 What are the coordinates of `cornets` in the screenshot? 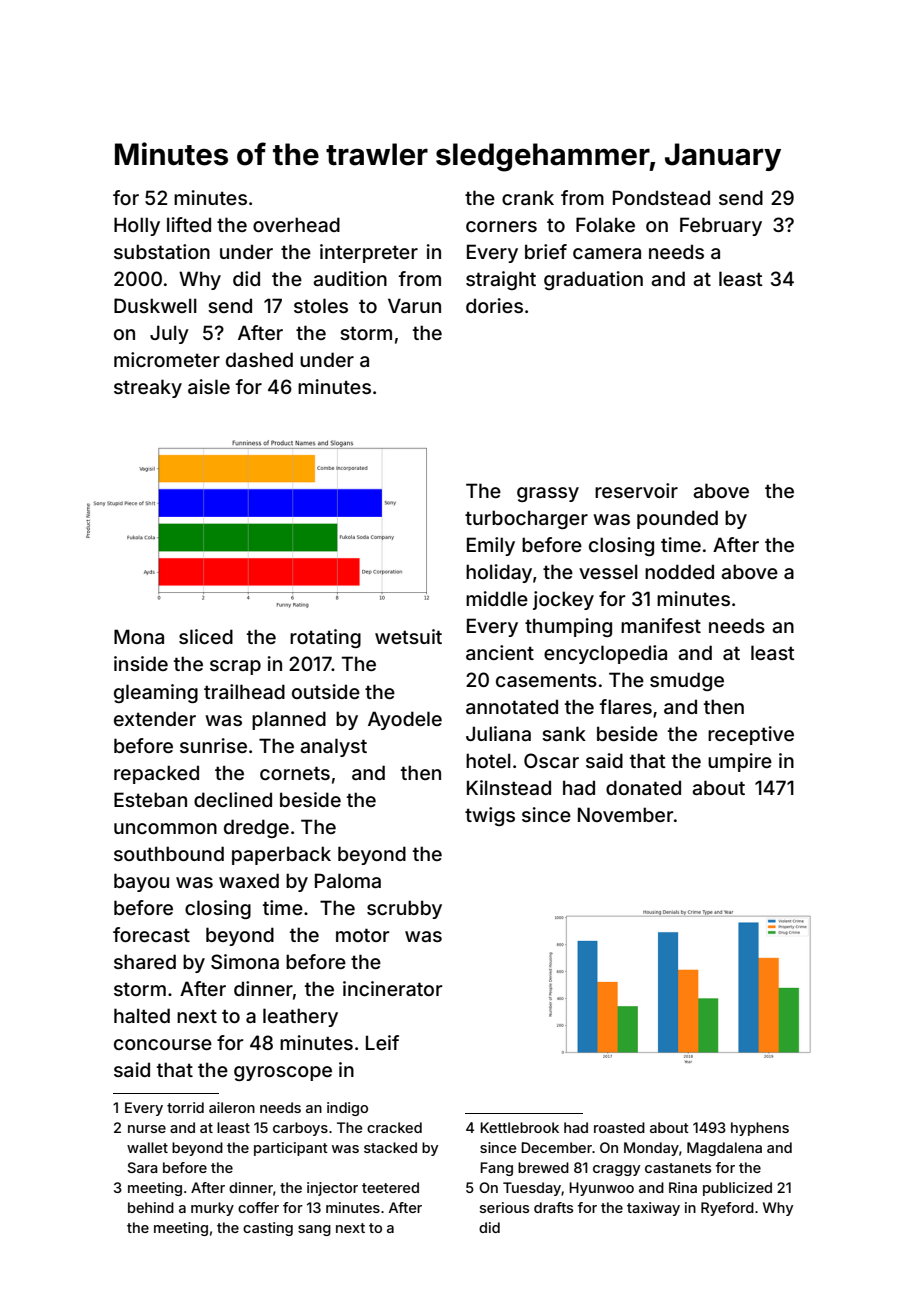 It's located at (295, 773).
